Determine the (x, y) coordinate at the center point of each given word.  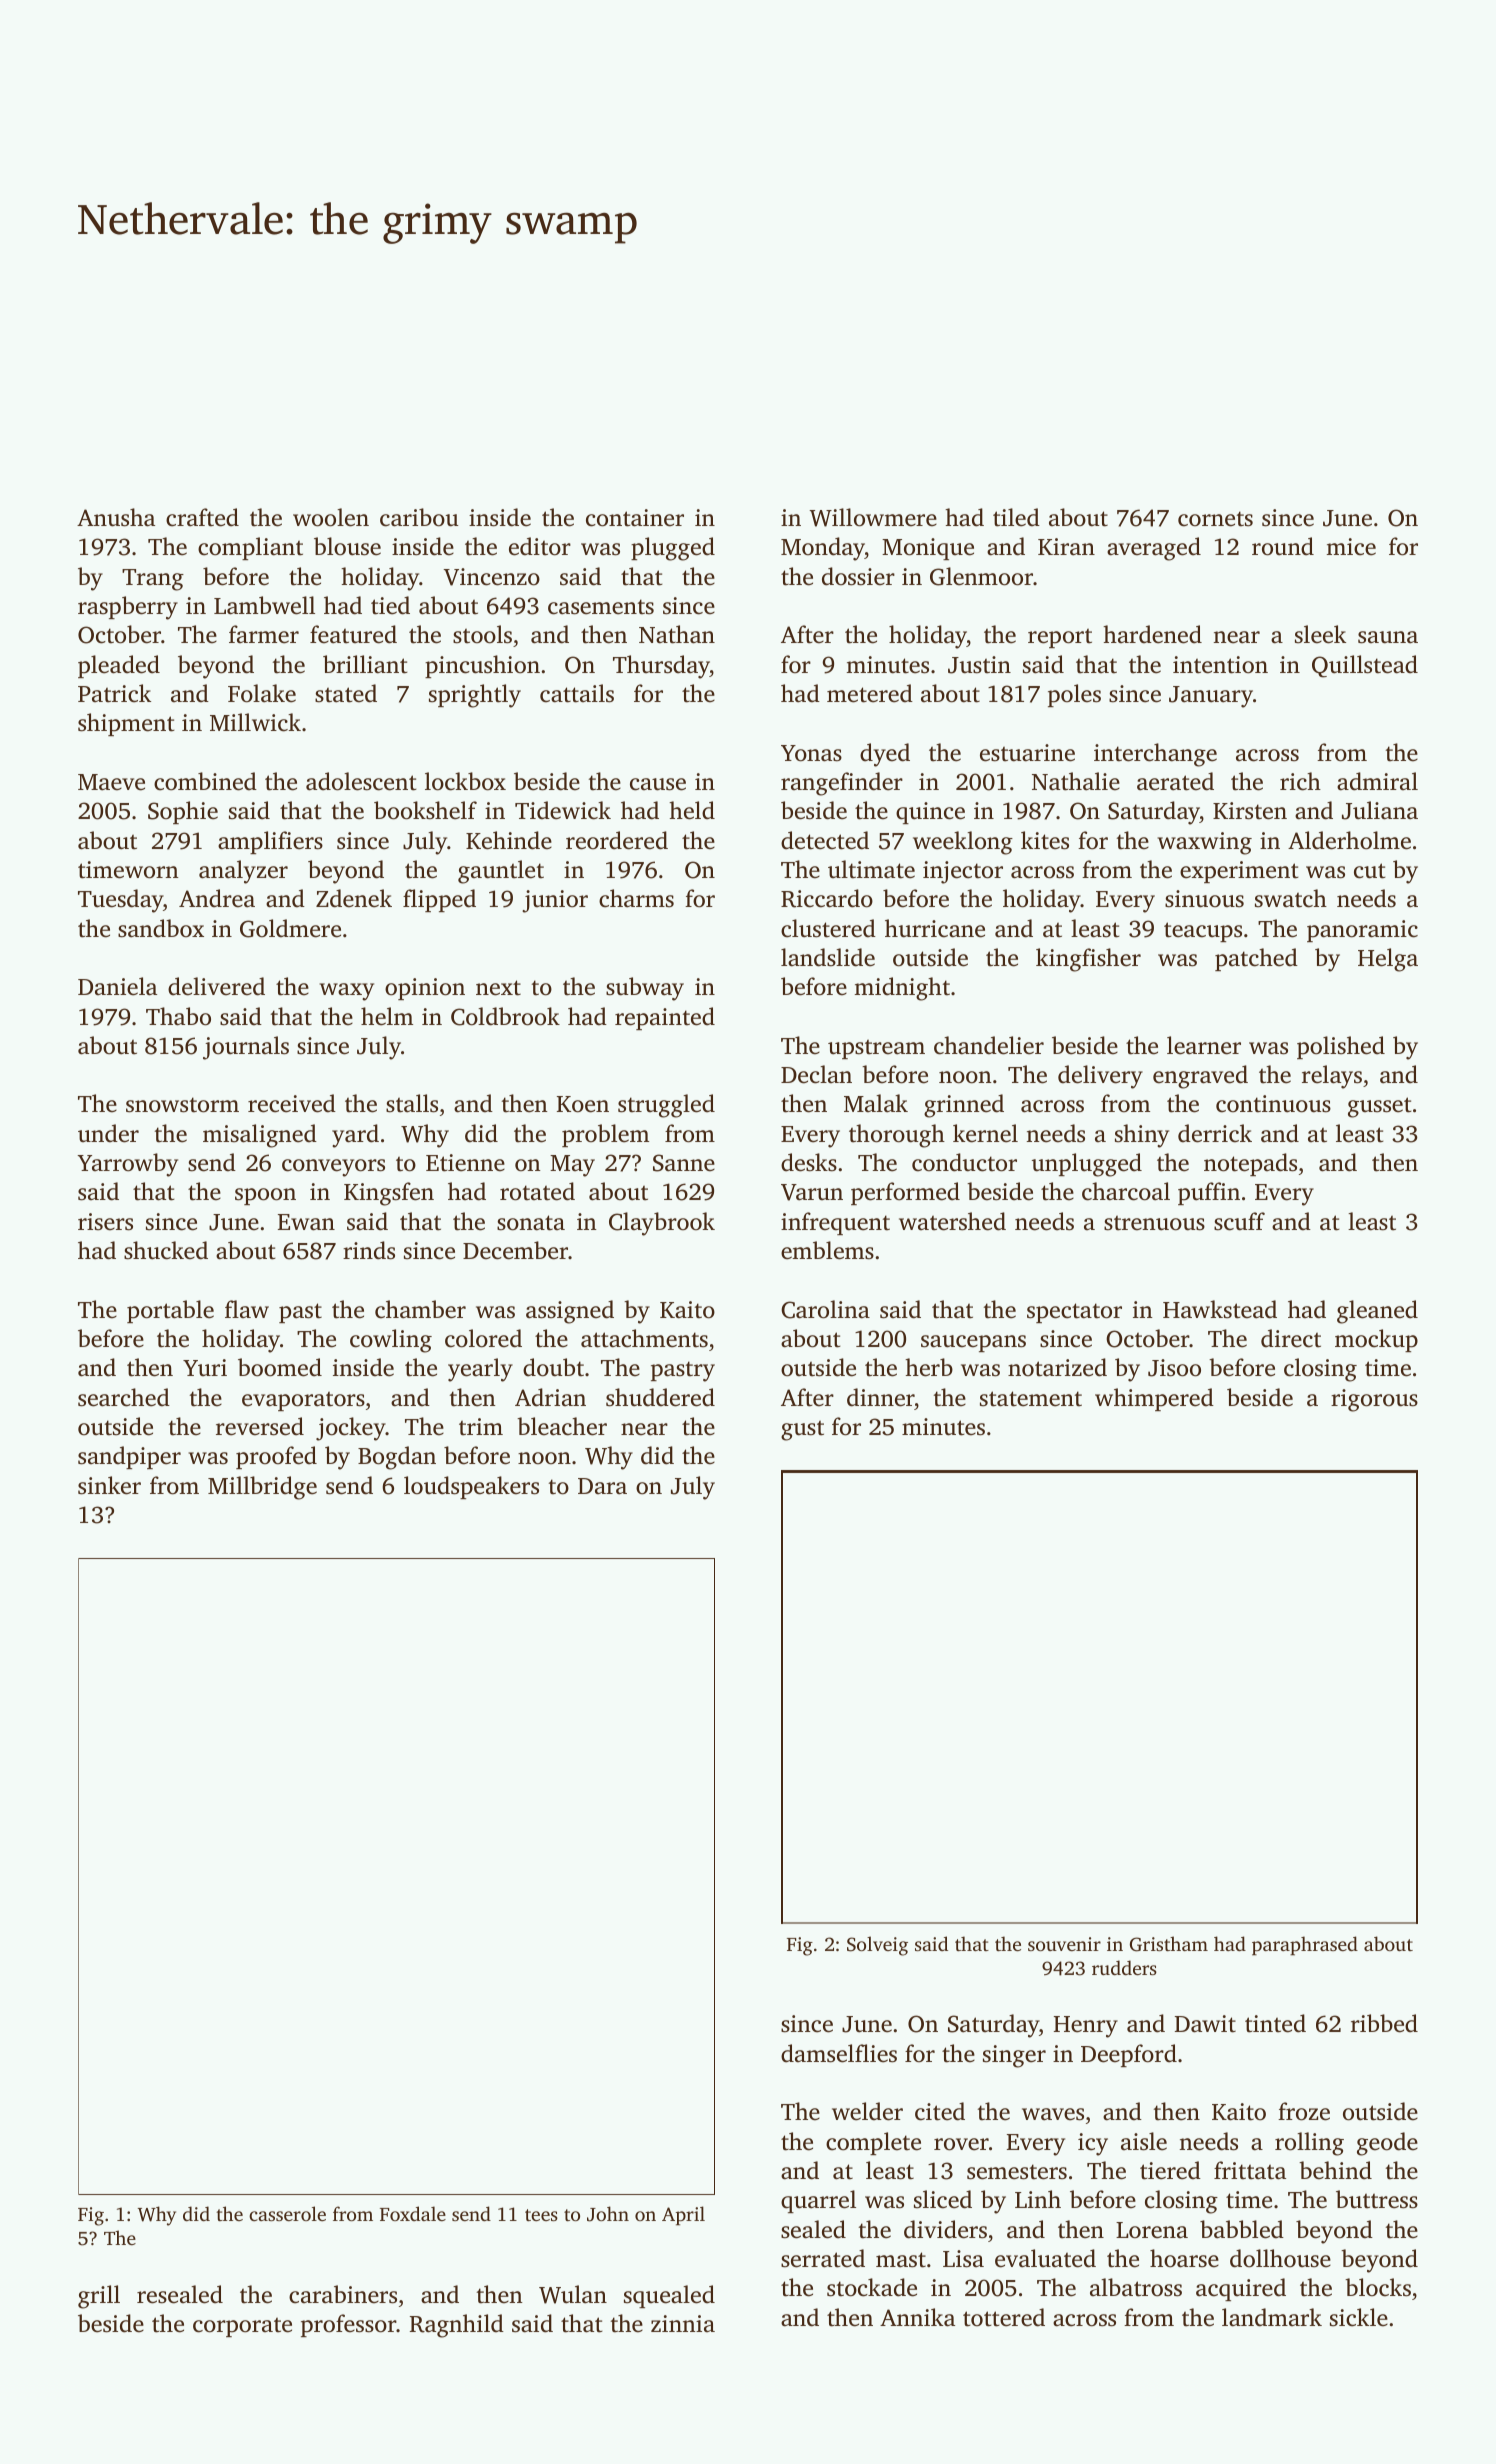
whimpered (1154, 1399)
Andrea (217, 898)
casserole (287, 2213)
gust (802, 1431)
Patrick (114, 693)
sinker (109, 1485)
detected (825, 840)
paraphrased (1305, 1946)
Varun (812, 1192)
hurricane (935, 928)
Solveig (877, 1946)
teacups (1203, 932)
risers (105, 1222)
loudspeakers (471, 1487)
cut (1370, 871)
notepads (1250, 1164)
